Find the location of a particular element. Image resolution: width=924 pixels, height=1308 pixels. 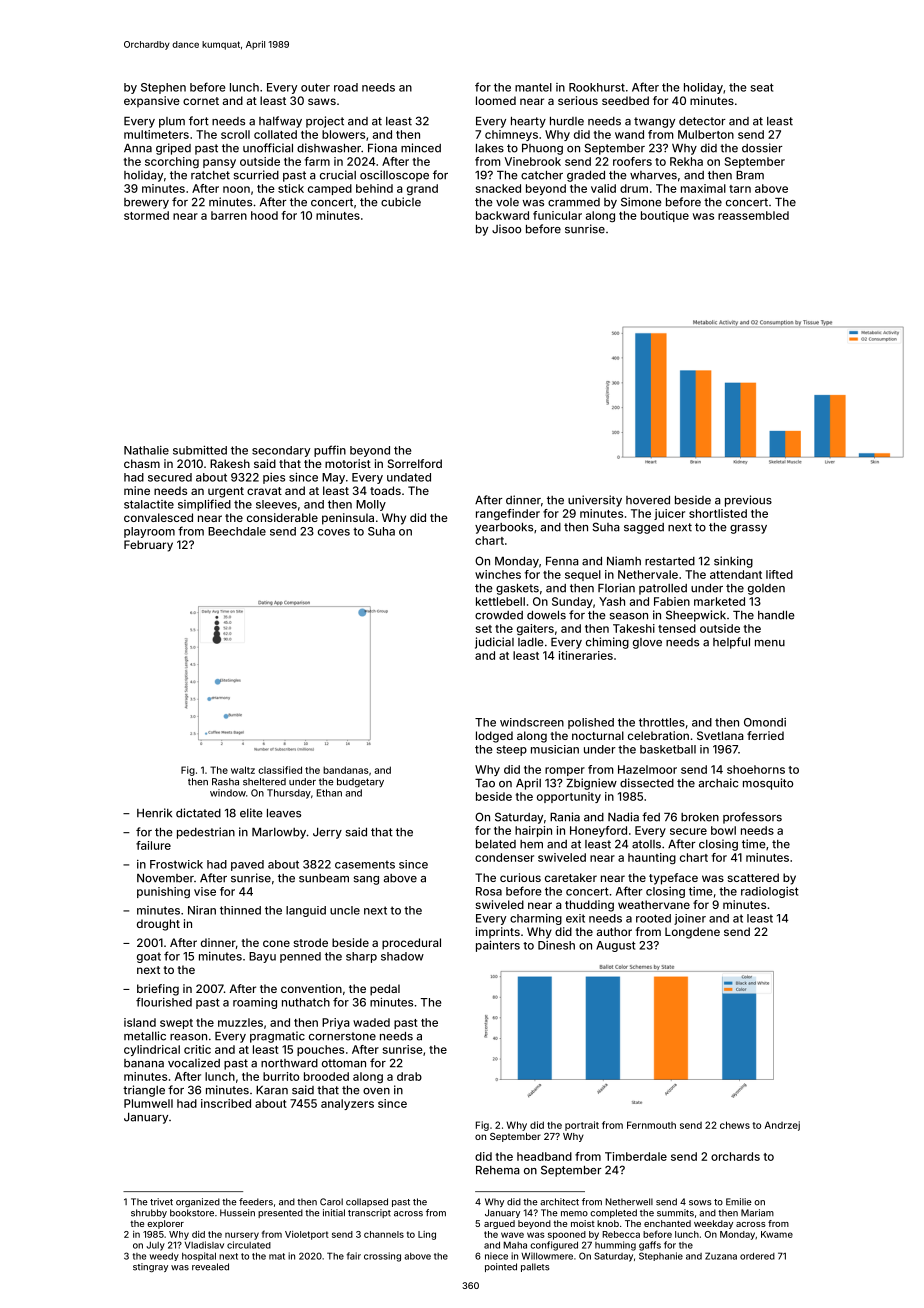

seat is located at coordinates (762, 87).
